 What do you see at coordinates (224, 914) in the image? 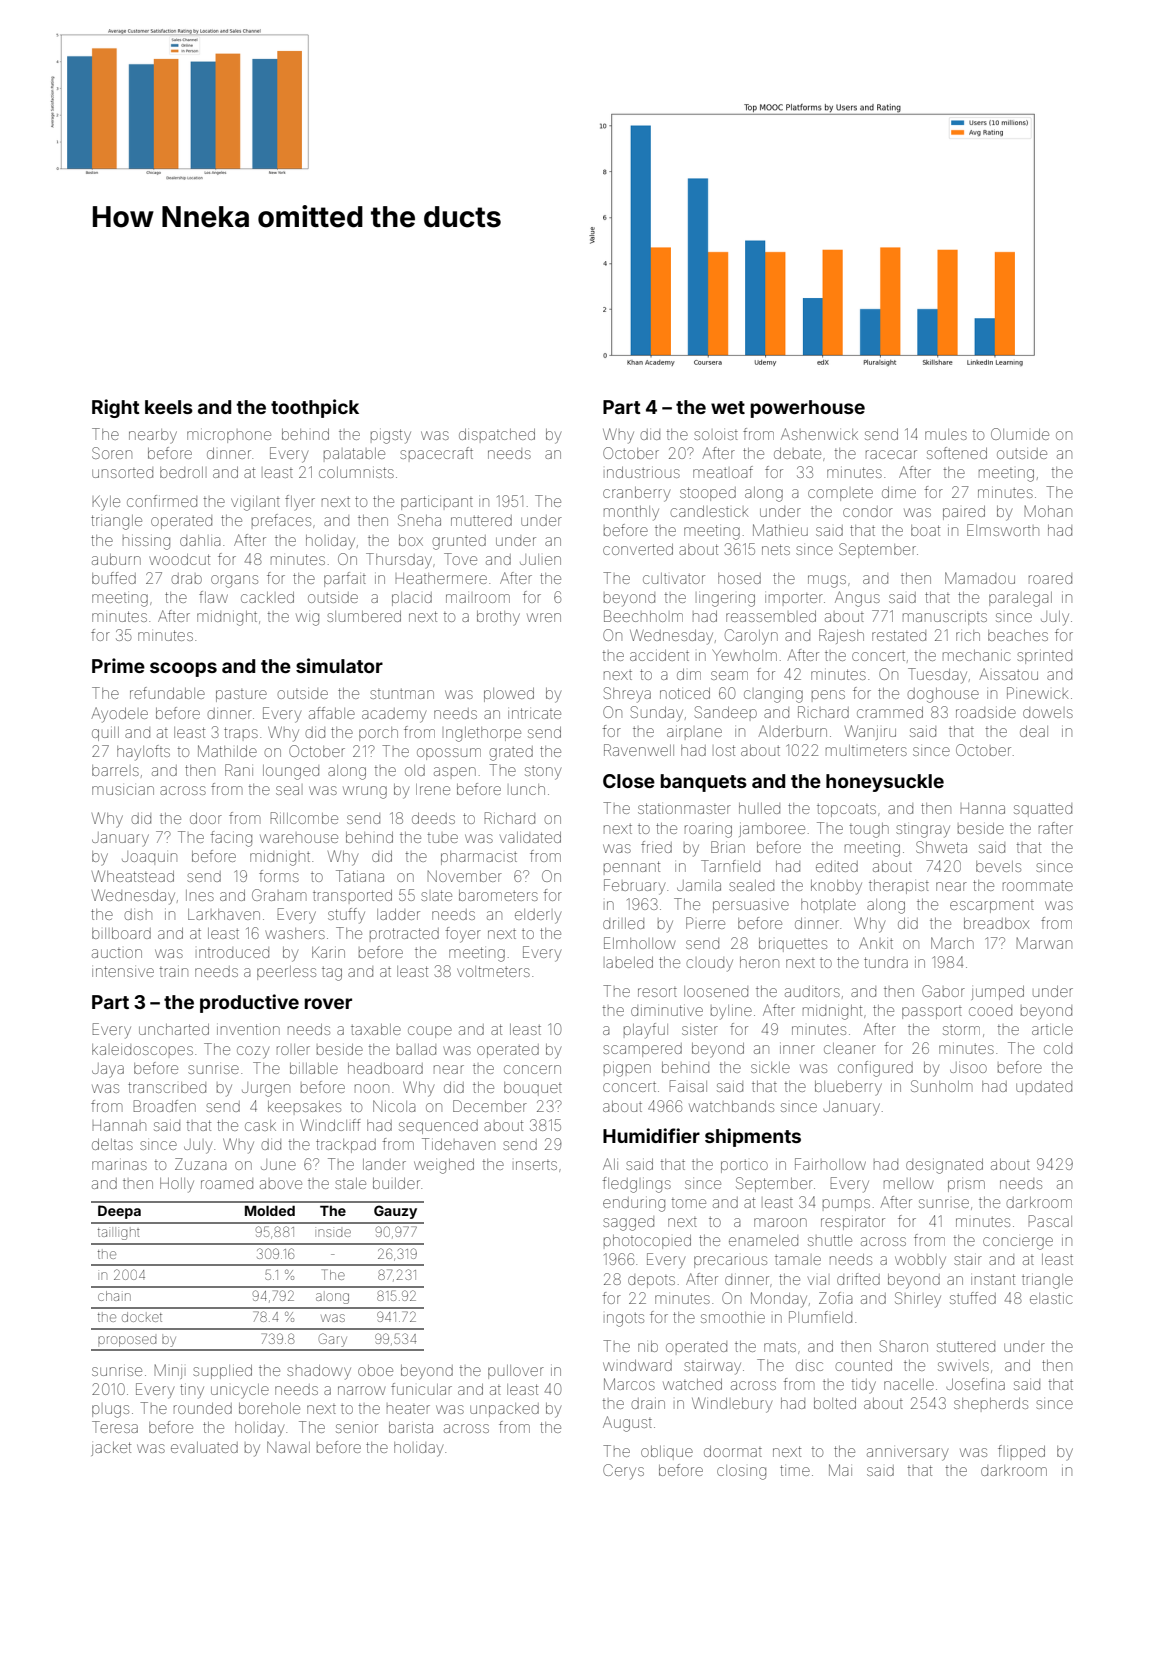
I see `Larkhaven` at bounding box center [224, 914].
